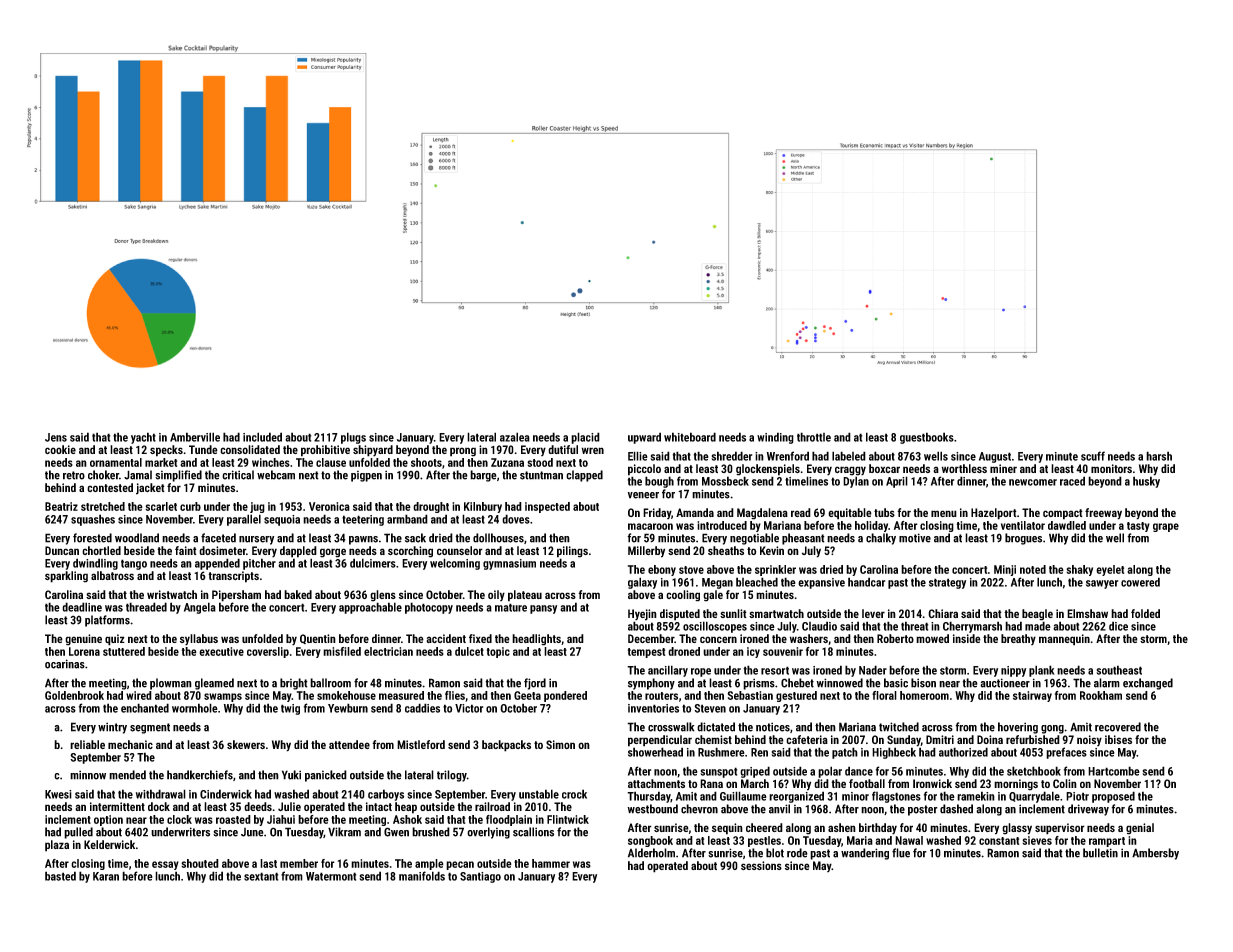 The image size is (1233, 952). Describe the element at coordinates (668, 671) in the image. I see `ancillary` at that location.
